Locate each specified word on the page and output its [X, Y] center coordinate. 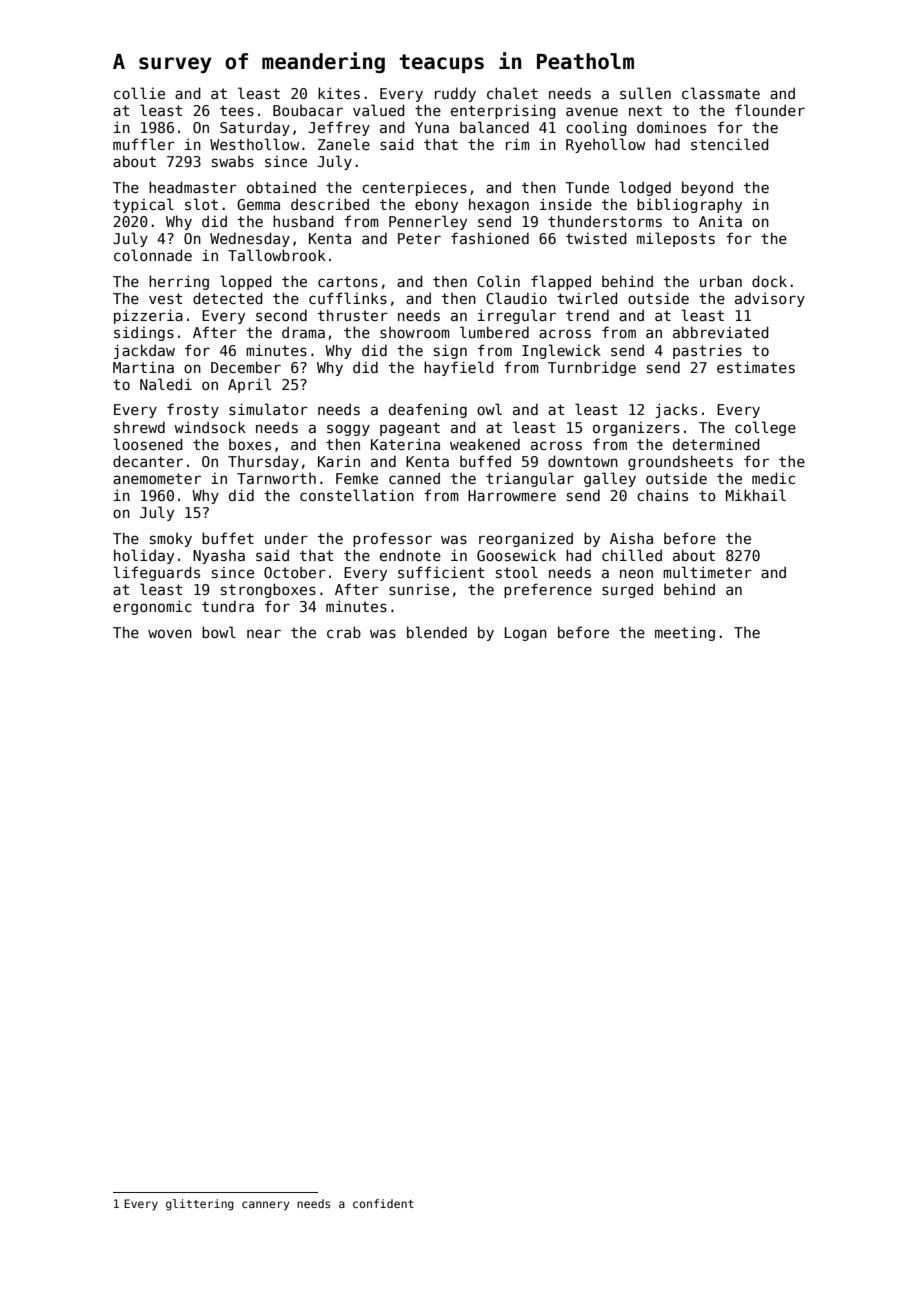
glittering [200, 1205]
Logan [526, 634]
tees [237, 110]
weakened [485, 444]
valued [379, 110]
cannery [266, 1206]
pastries [707, 352]
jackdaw [144, 351]
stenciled [730, 144]
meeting [685, 633]
